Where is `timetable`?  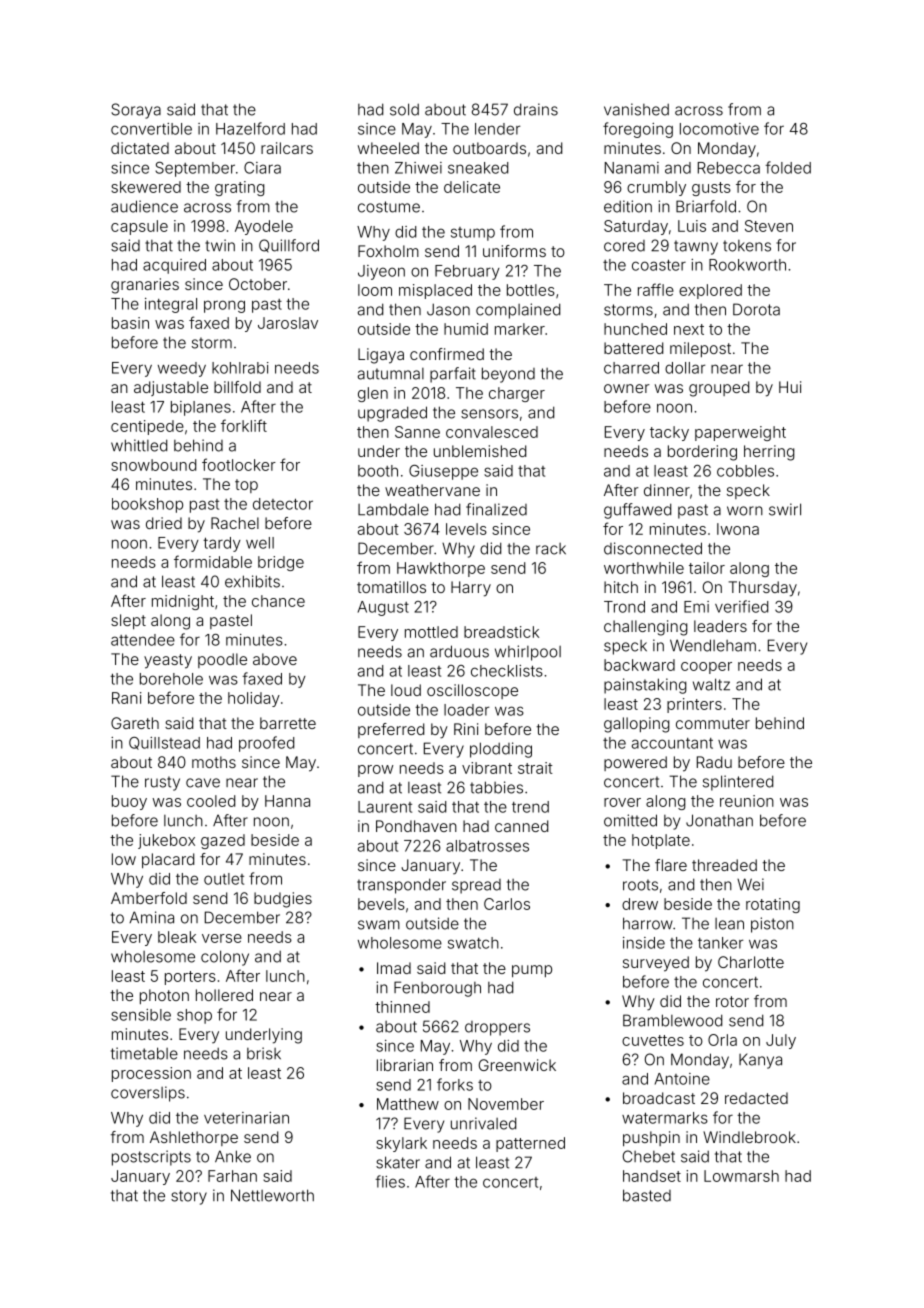
timetable is located at coordinates (144, 1053).
